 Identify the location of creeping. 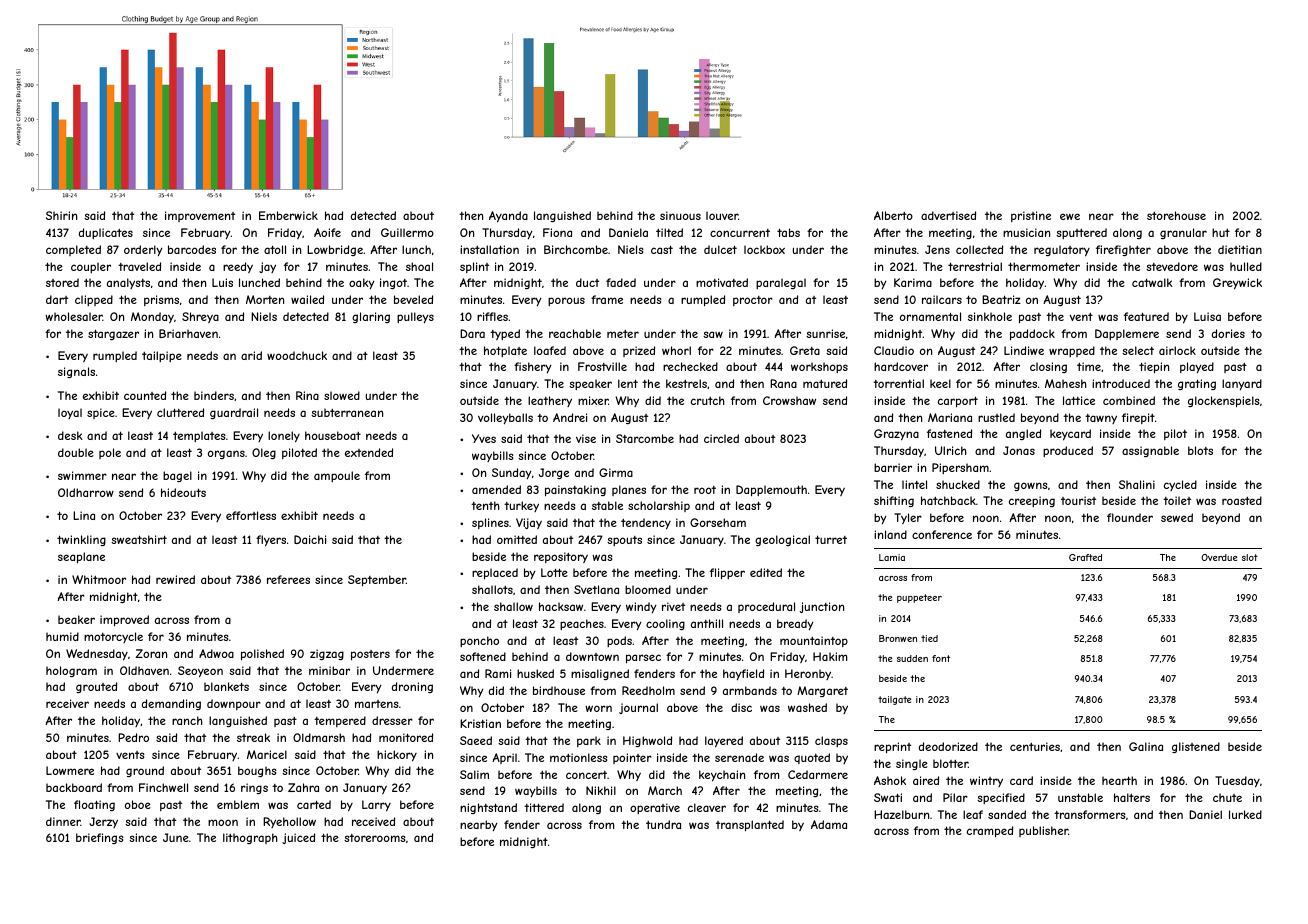
(1032, 501).
